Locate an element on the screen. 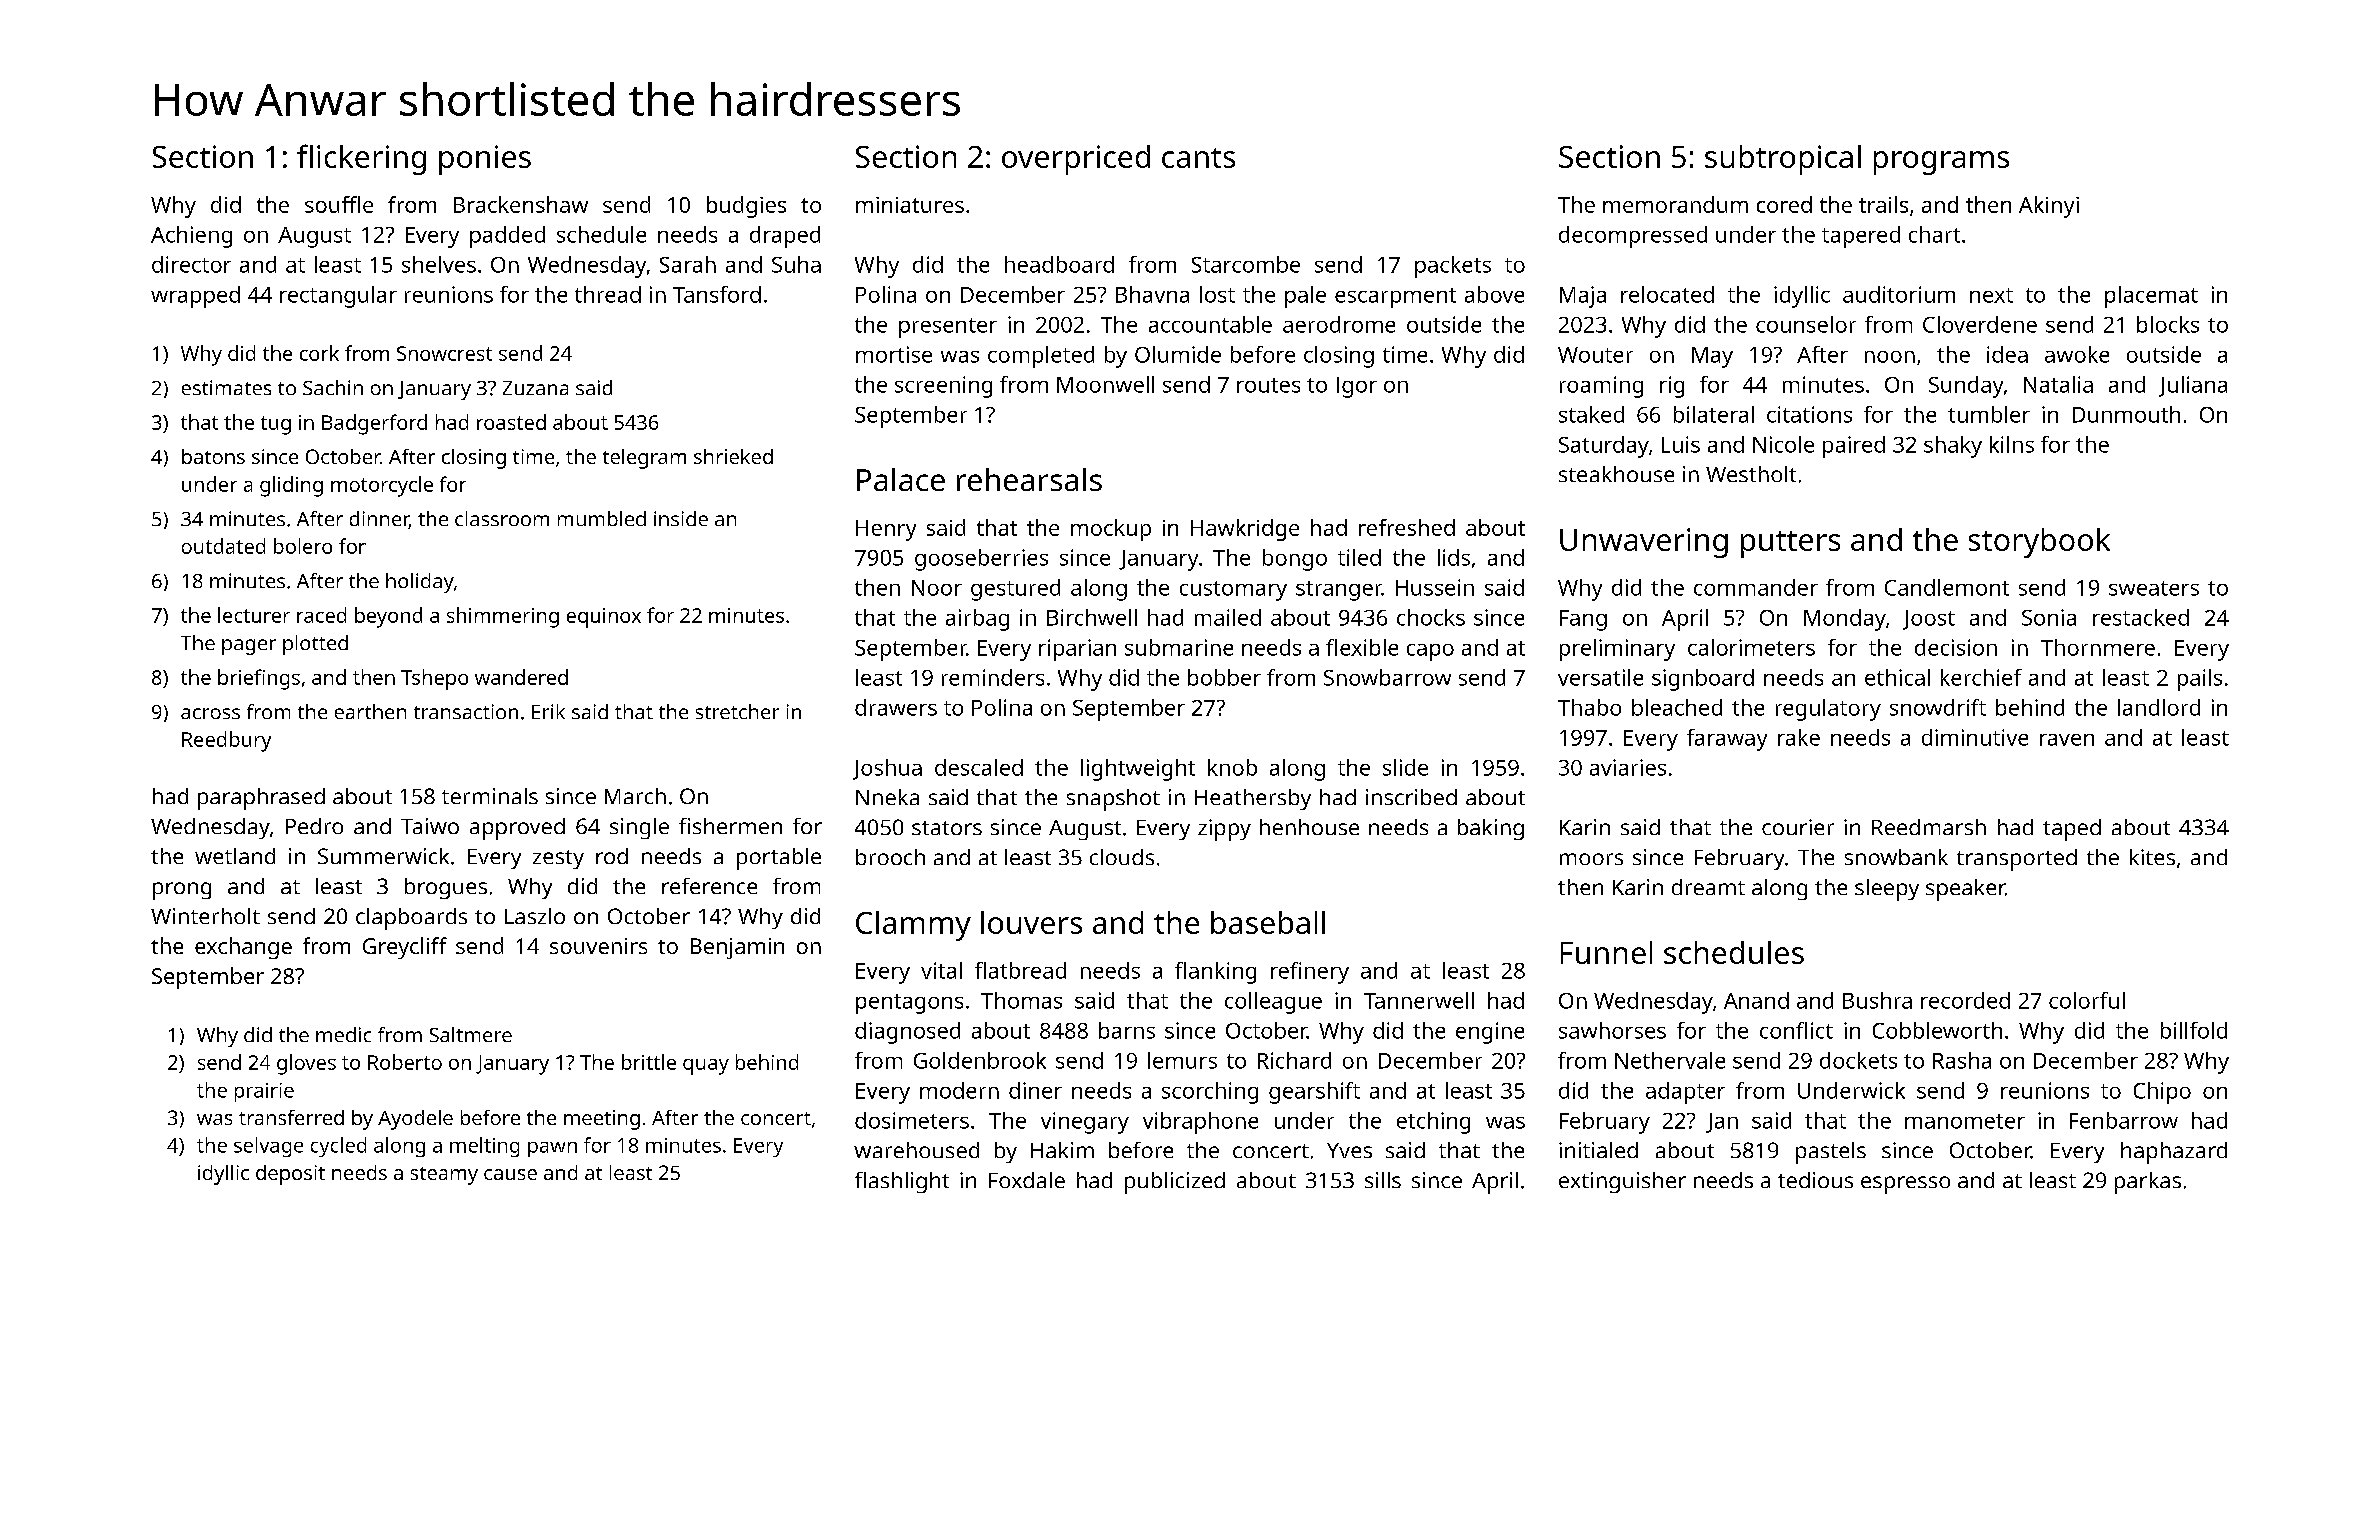 This screenshot has width=2380, height=1540. publicized is located at coordinates (1175, 1183).
